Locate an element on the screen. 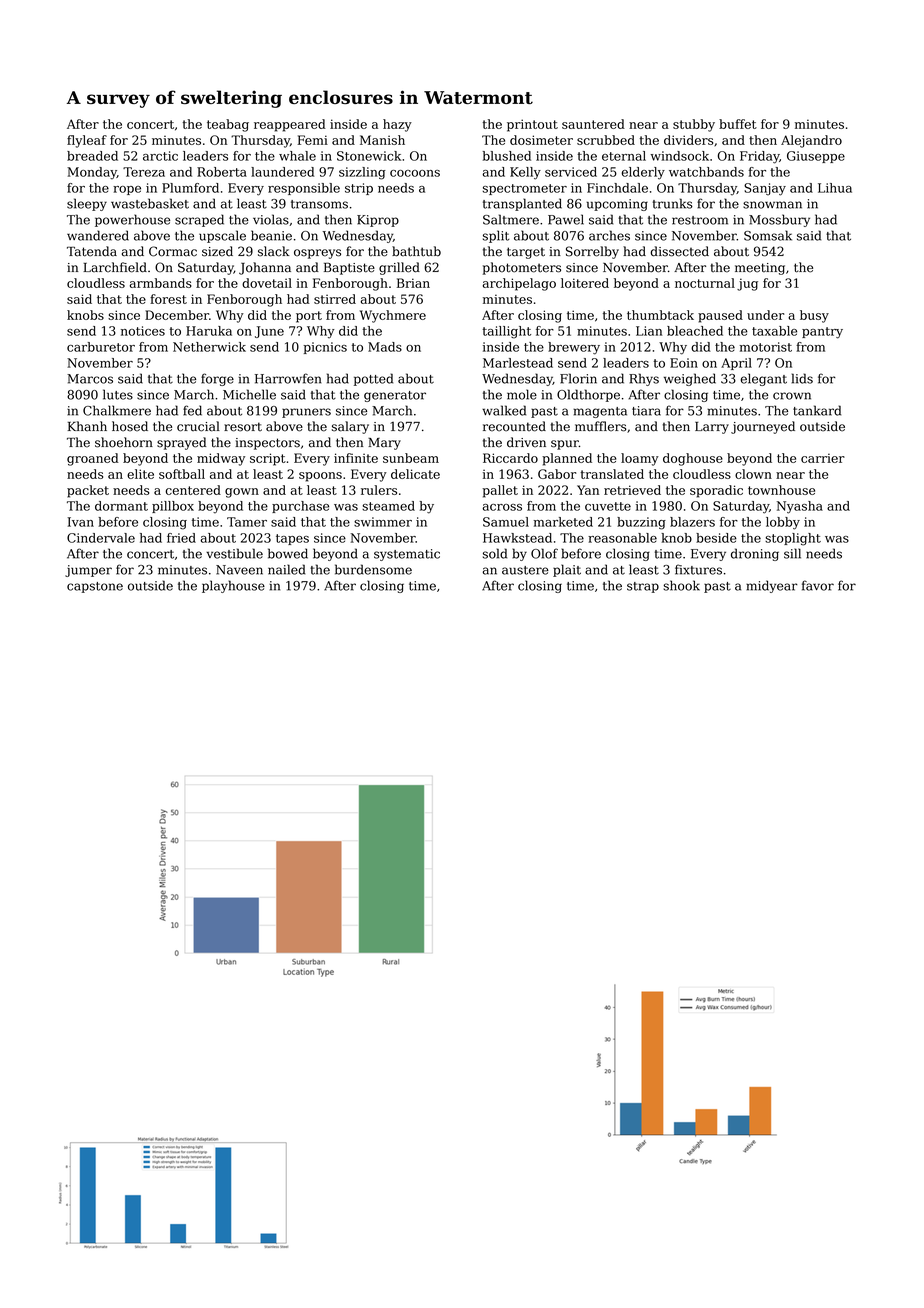  sill is located at coordinates (792, 553).
